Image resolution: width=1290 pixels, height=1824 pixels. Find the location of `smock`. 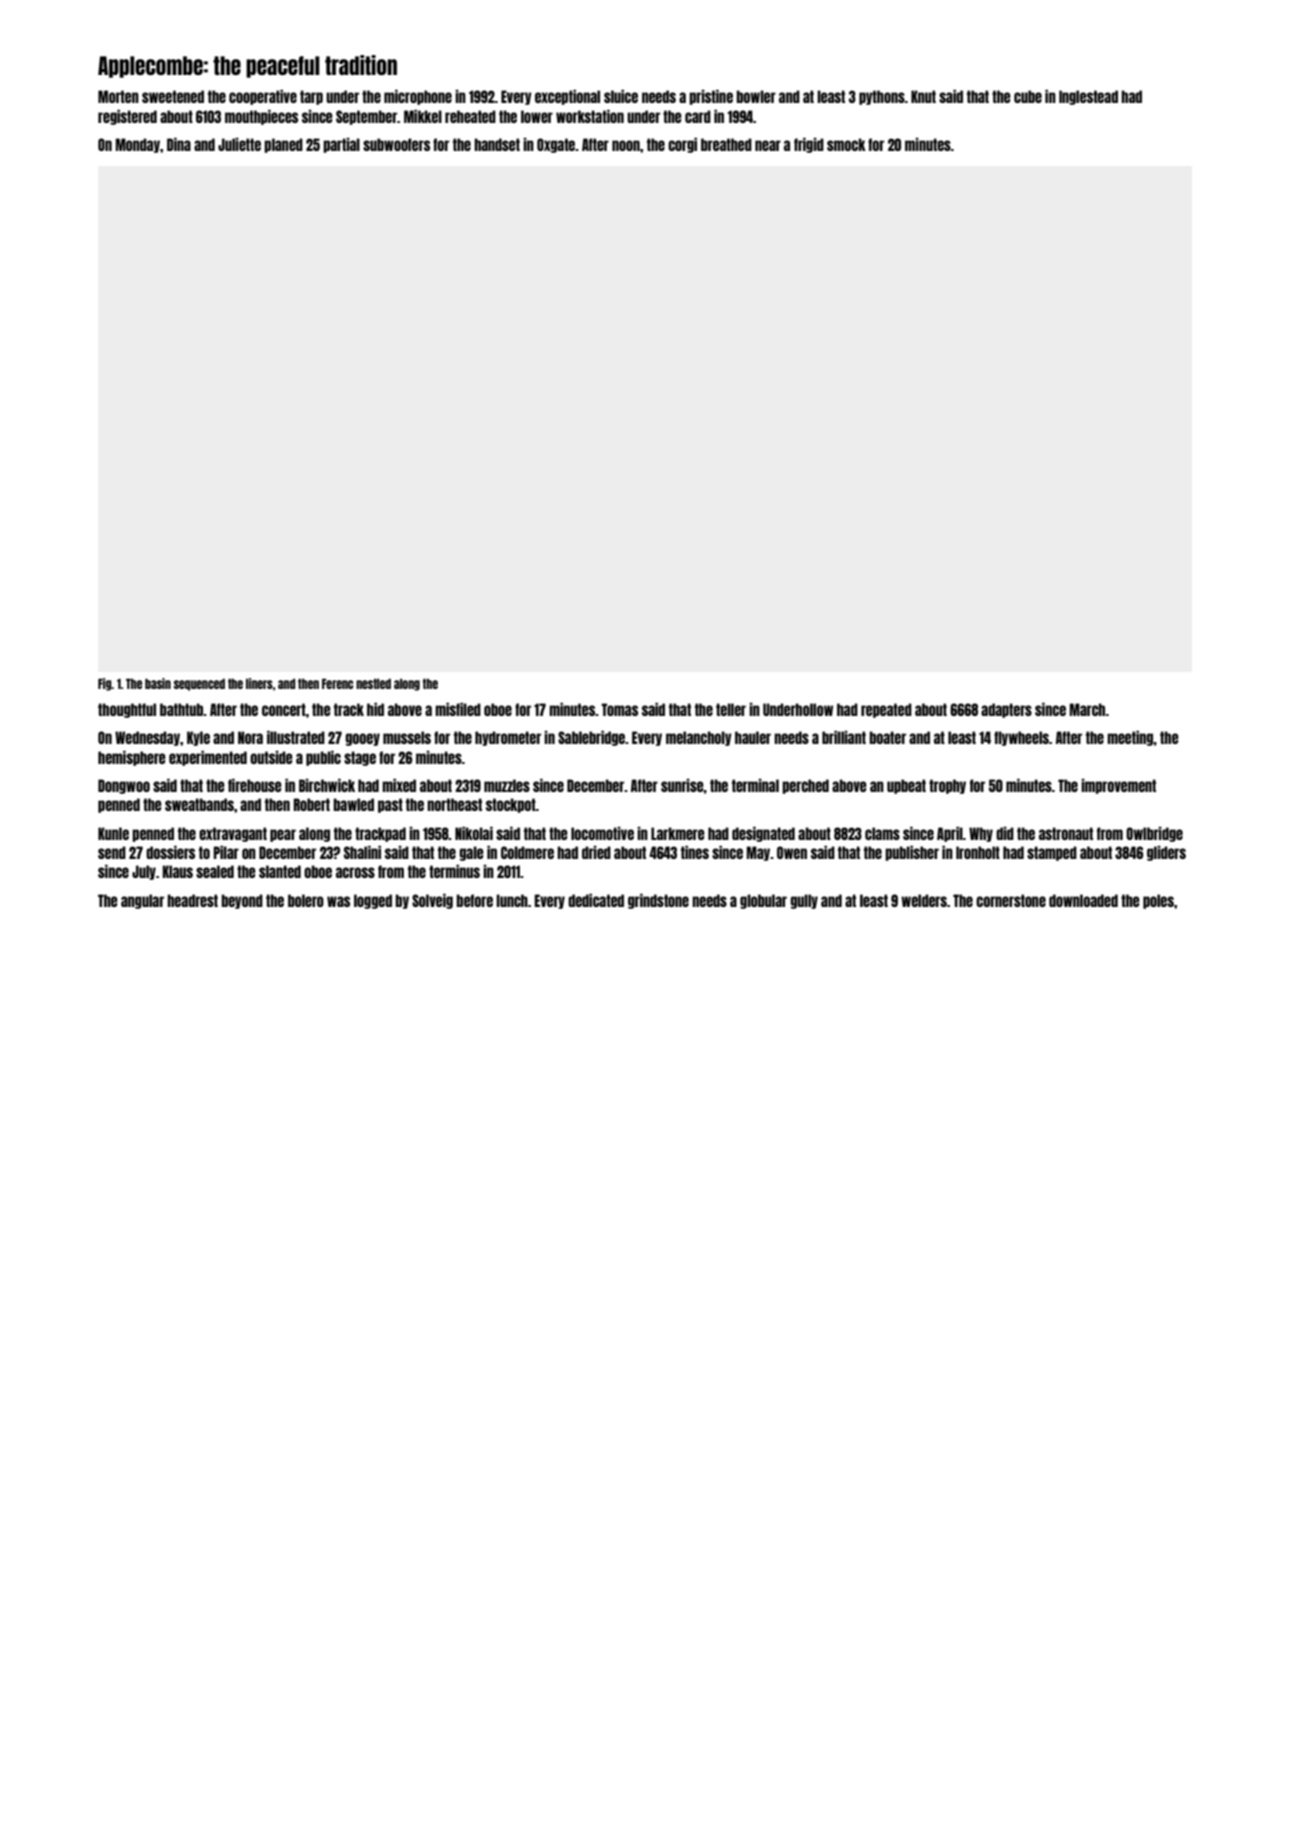

smock is located at coordinates (846, 144).
